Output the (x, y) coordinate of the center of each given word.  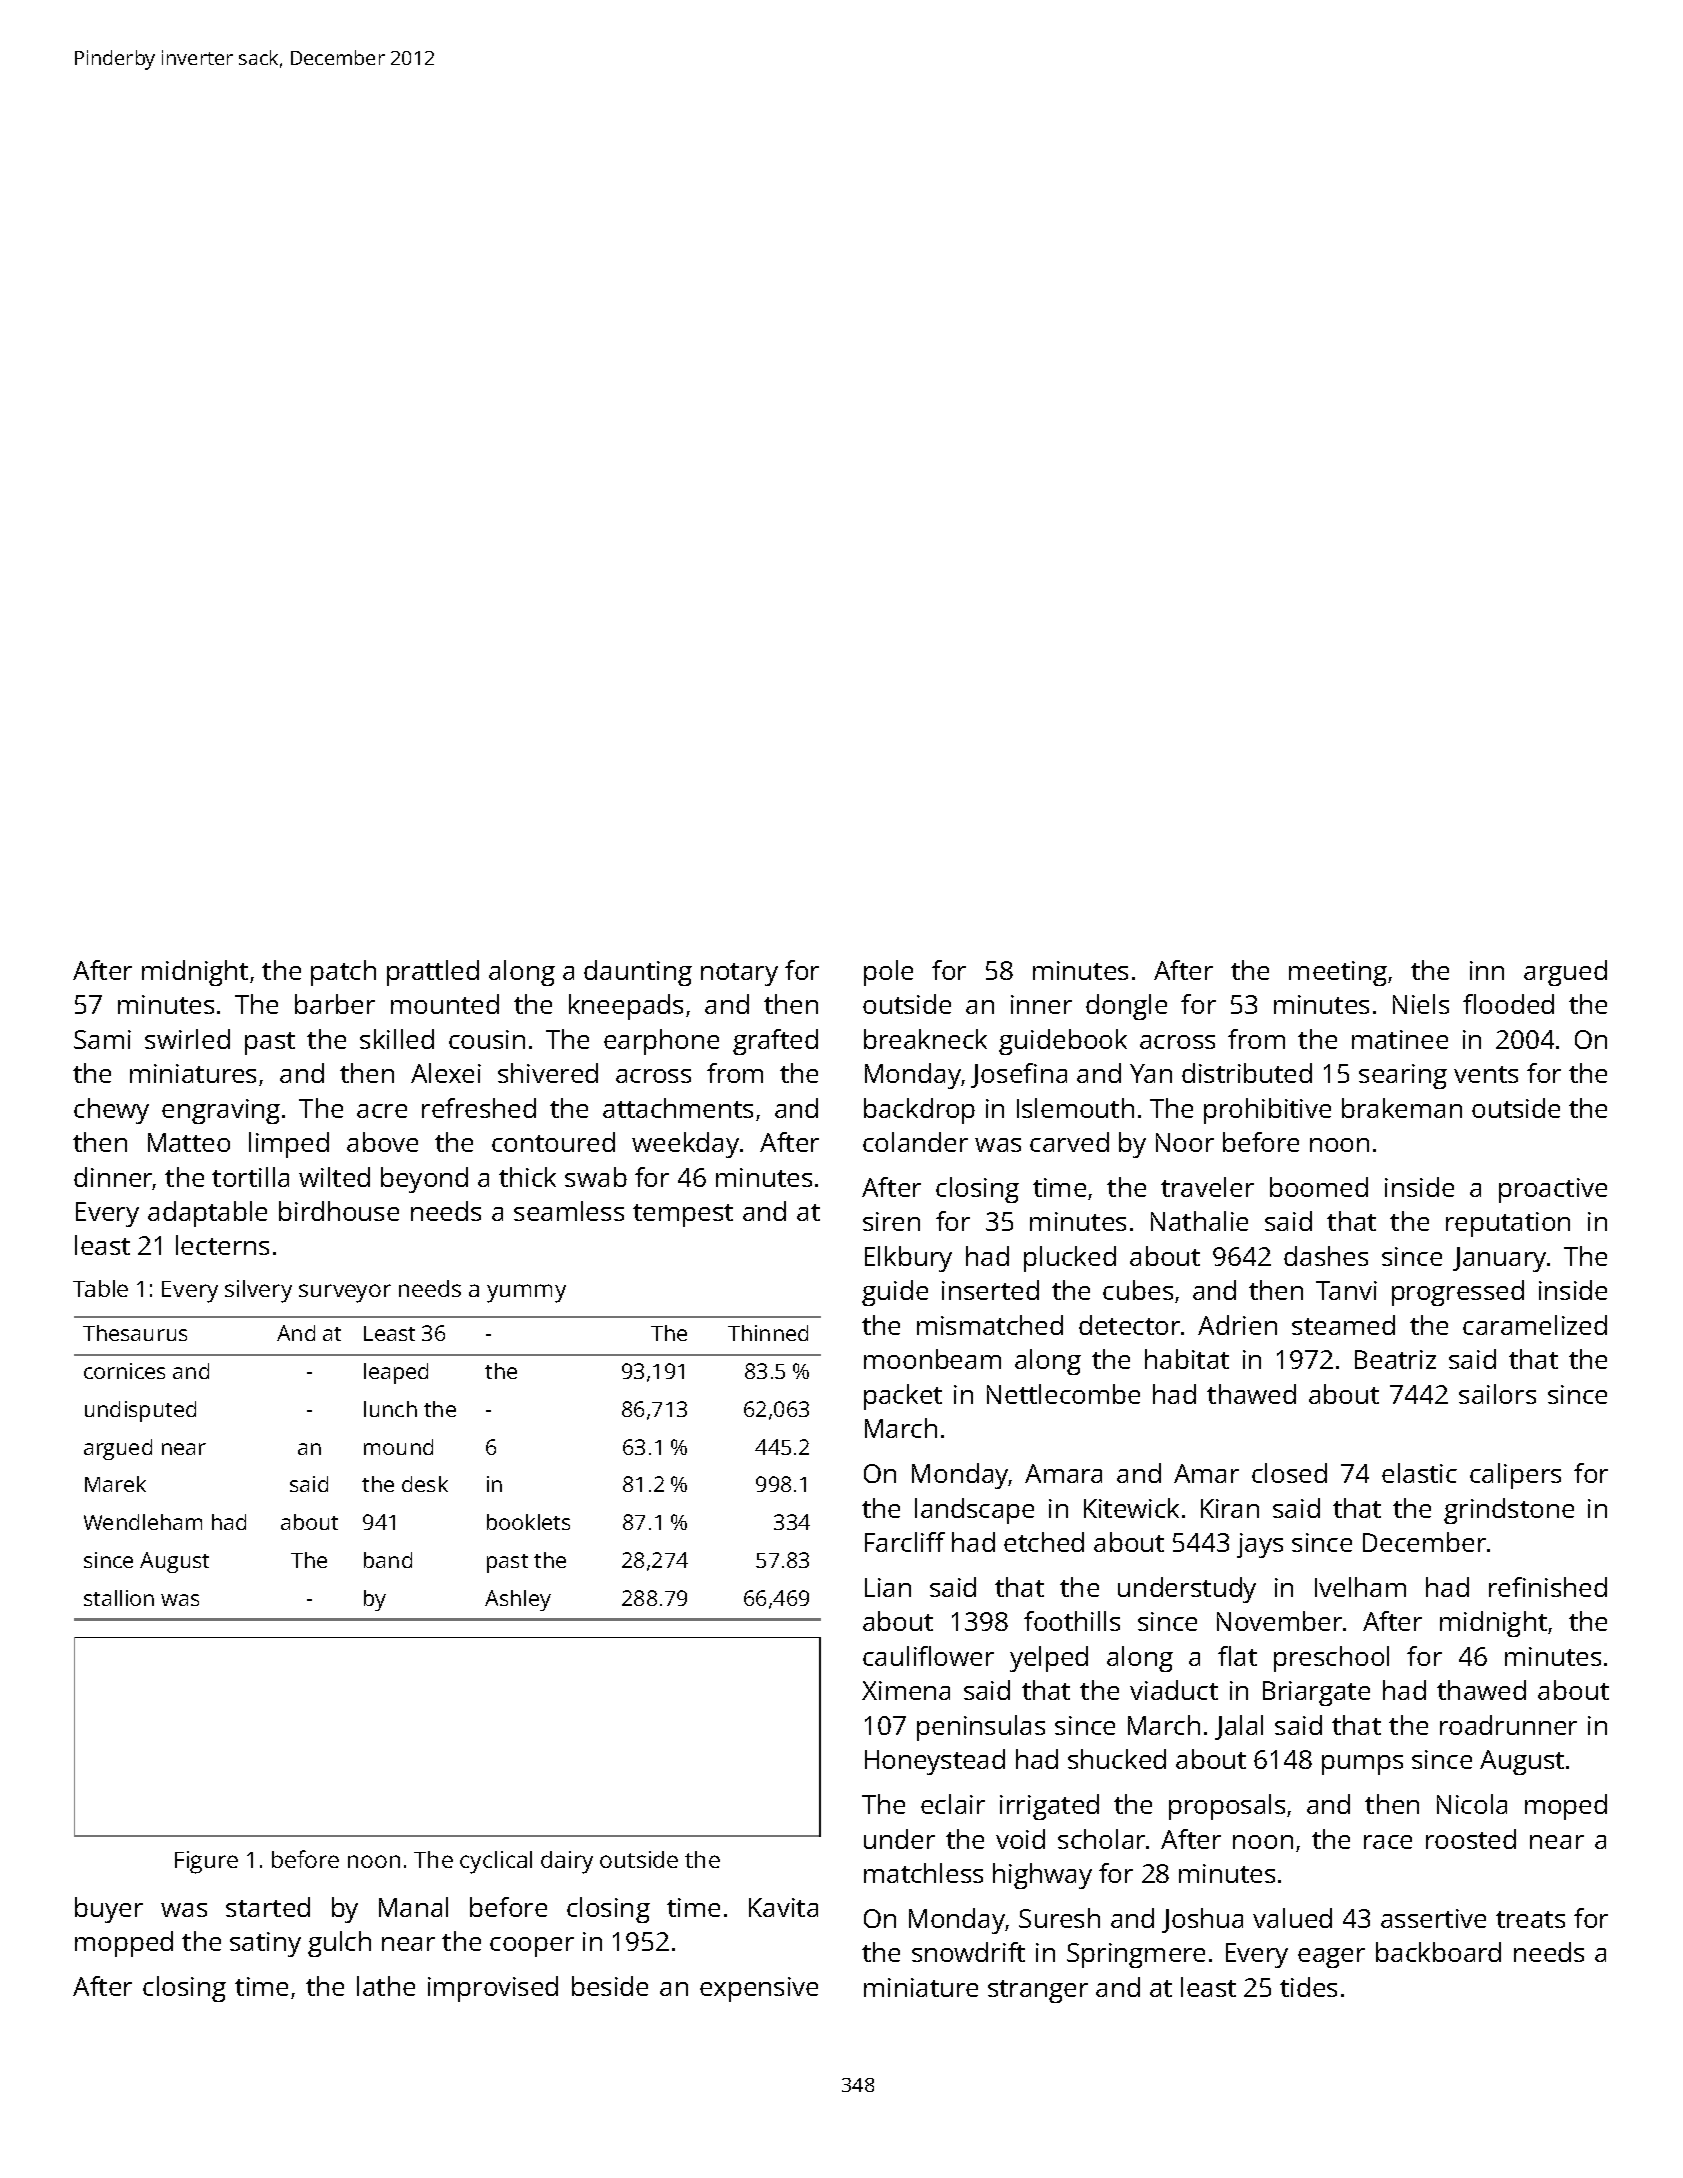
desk (425, 1484)
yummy (526, 1293)
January (1499, 1259)
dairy (567, 1862)
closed (1289, 1473)
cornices (124, 1371)
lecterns (222, 1245)
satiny (265, 1944)
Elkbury (908, 1259)
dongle (1126, 1007)
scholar (1101, 1839)
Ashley (518, 1600)
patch (343, 973)
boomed (1319, 1187)
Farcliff (905, 1542)
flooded (1508, 1004)
